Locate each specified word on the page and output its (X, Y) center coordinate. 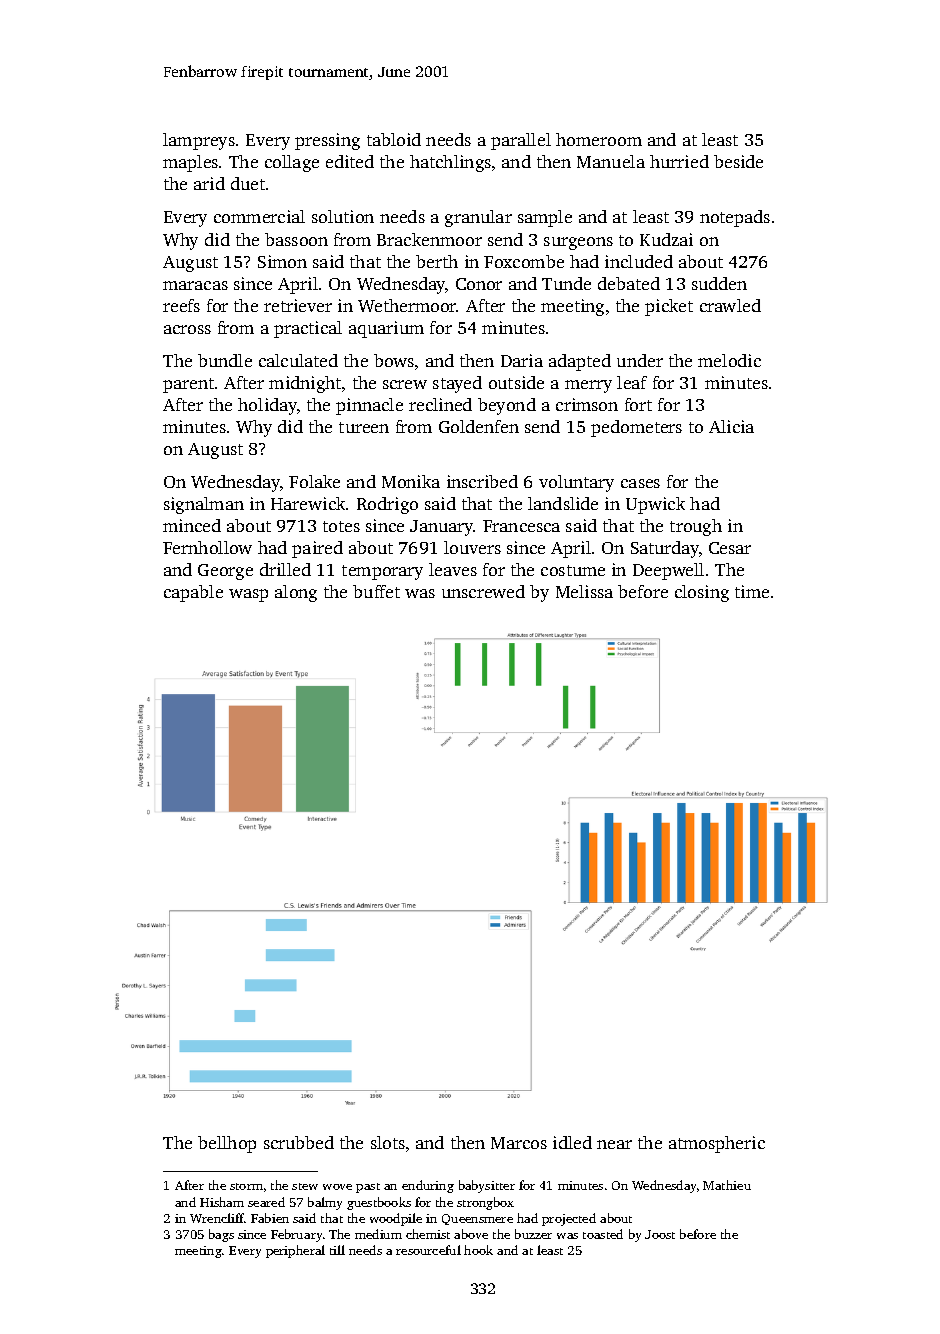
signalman (204, 505)
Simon (282, 261)
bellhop (227, 1144)
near (614, 1144)
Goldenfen (479, 426)
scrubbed (299, 1142)
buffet (376, 591)
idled (572, 1142)
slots (388, 1142)
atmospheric (717, 1144)
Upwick (655, 505)
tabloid (394, 139)
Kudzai (666, 239)
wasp (248, 595)
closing (702, 593)
